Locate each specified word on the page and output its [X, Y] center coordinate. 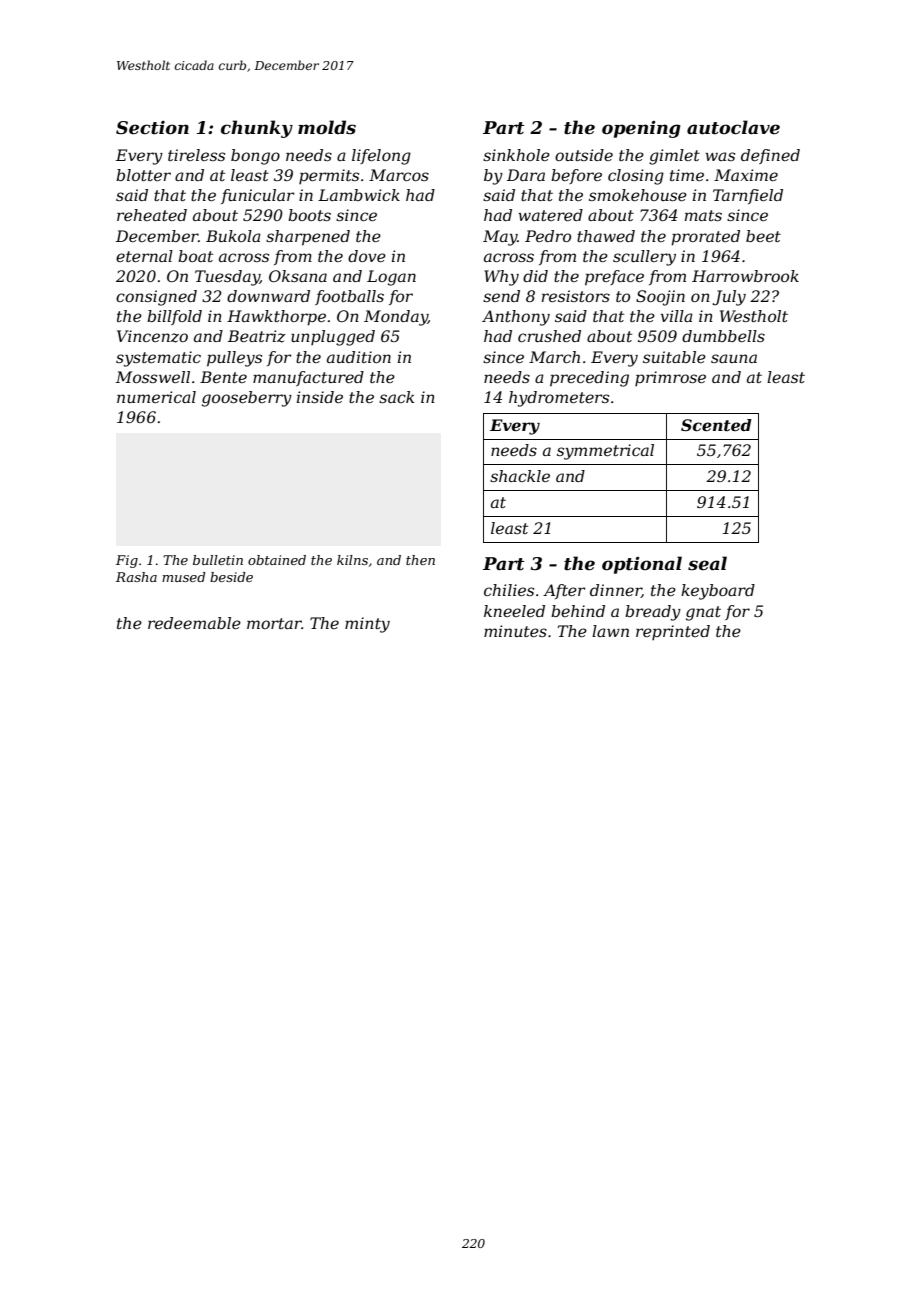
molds [327, 127]
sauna [734, 358]
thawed [606, 236]
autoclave [733, 127]
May [500, 238]
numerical [156, 397]
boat [195, 256]
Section [152, 128]
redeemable [194, 623]
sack [397, 397]
